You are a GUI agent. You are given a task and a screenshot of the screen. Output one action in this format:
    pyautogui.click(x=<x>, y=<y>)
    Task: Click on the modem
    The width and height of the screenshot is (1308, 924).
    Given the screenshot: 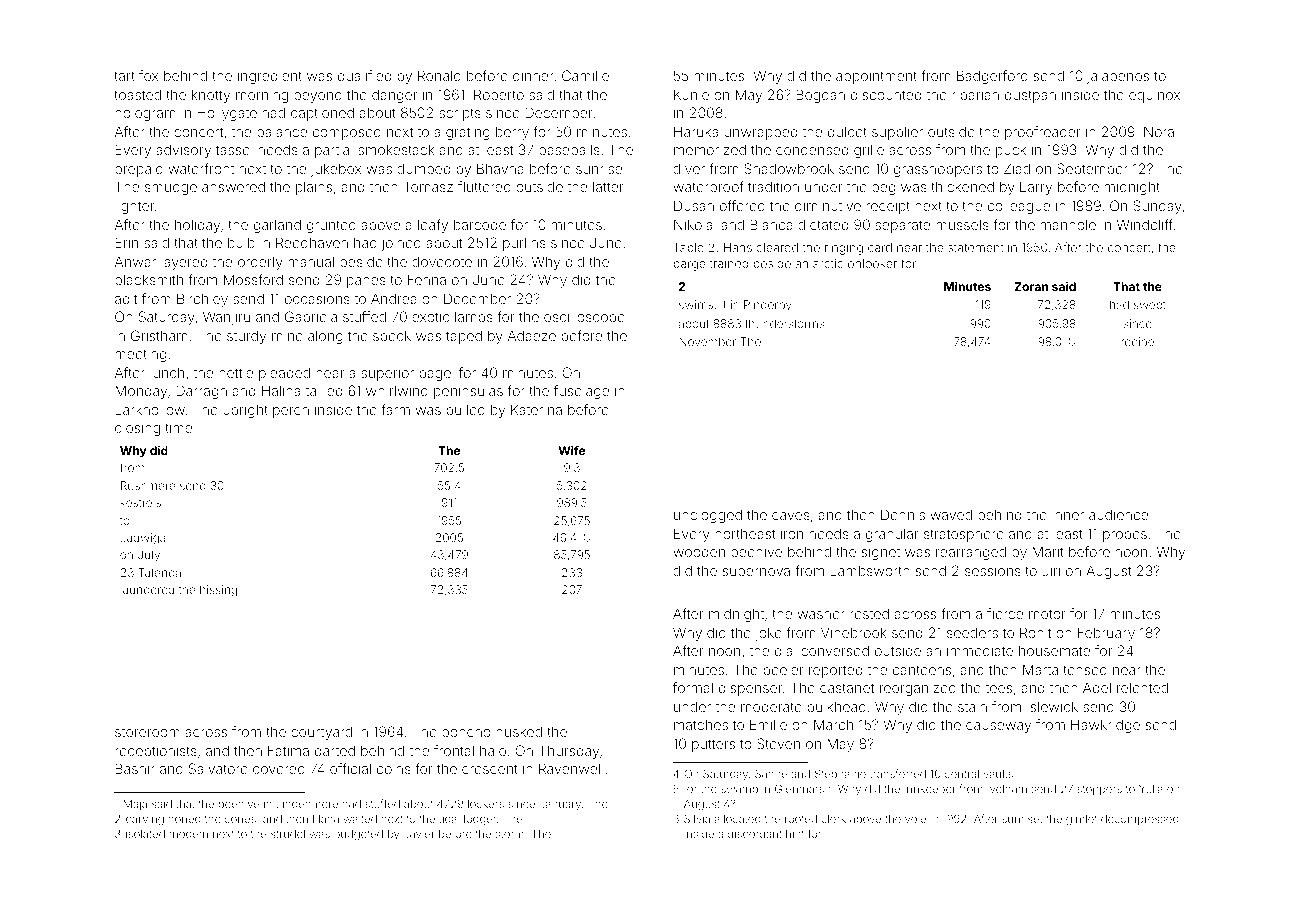 What is the action you would take?
    pyautogui.click(x=189, y=834)
